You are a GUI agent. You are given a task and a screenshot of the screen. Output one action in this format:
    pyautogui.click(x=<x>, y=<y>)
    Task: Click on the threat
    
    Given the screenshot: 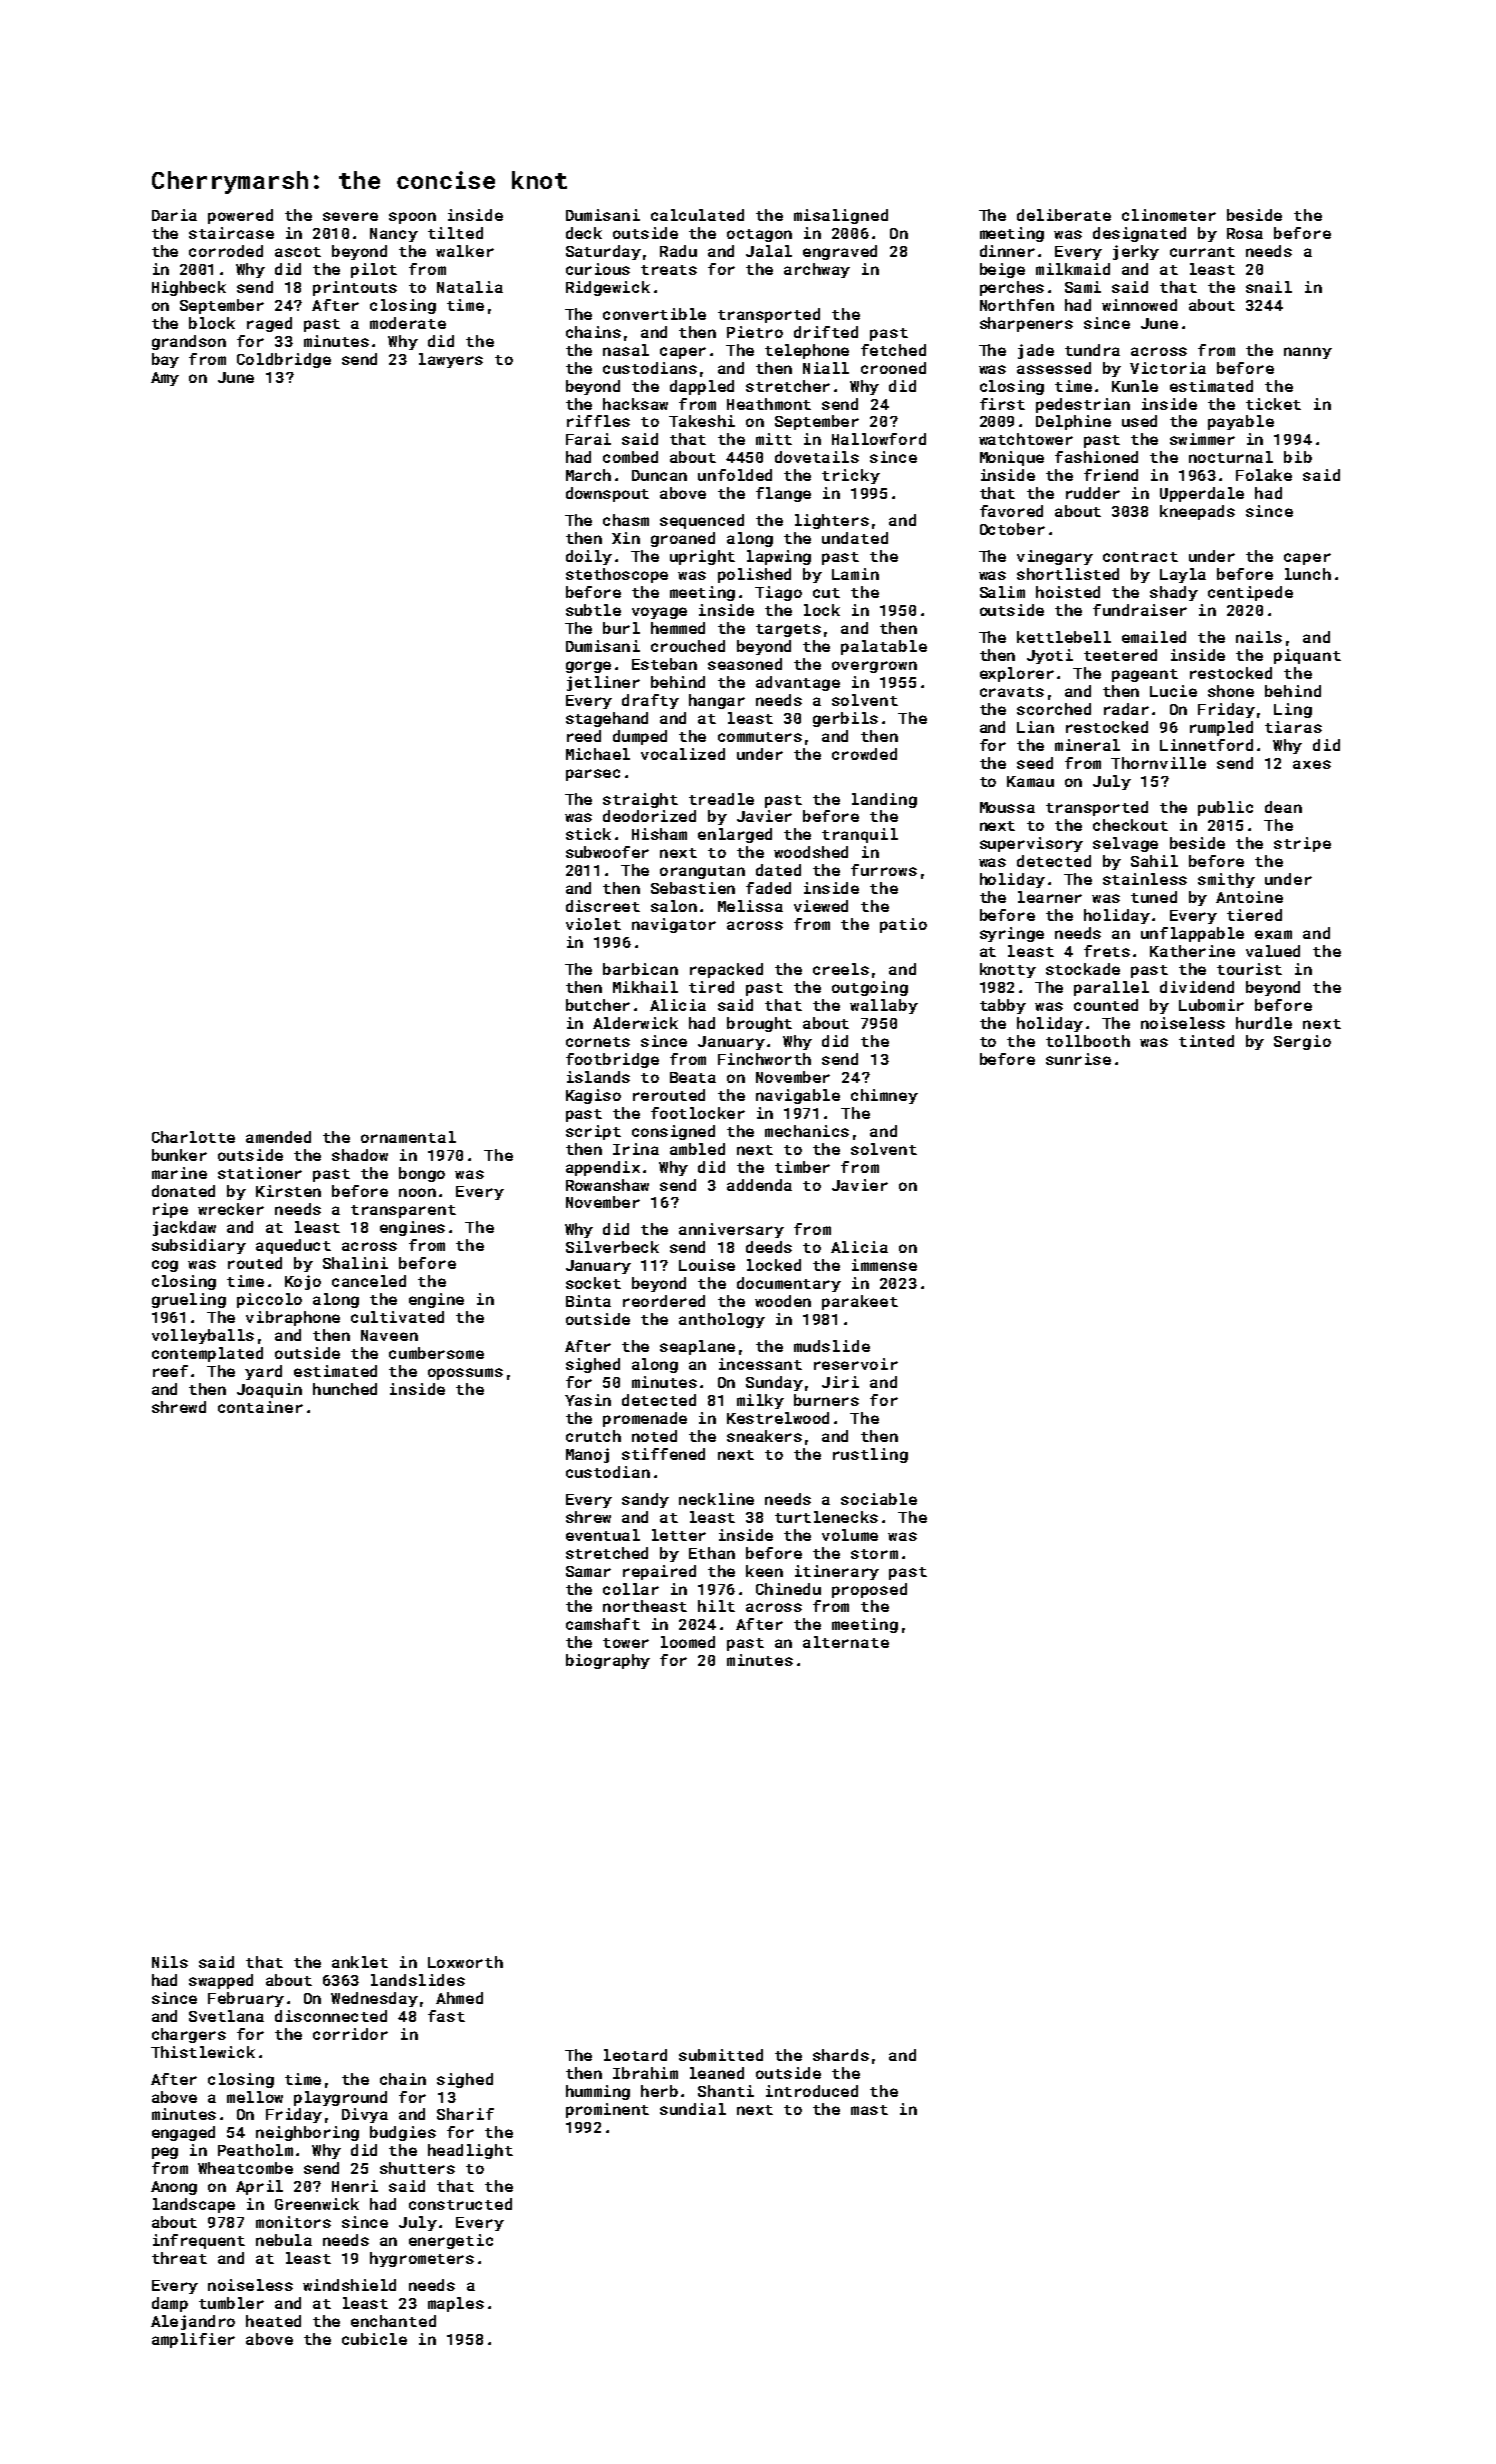 What is the action you would take?
    pyautogui.click(x=179, y=2258)
